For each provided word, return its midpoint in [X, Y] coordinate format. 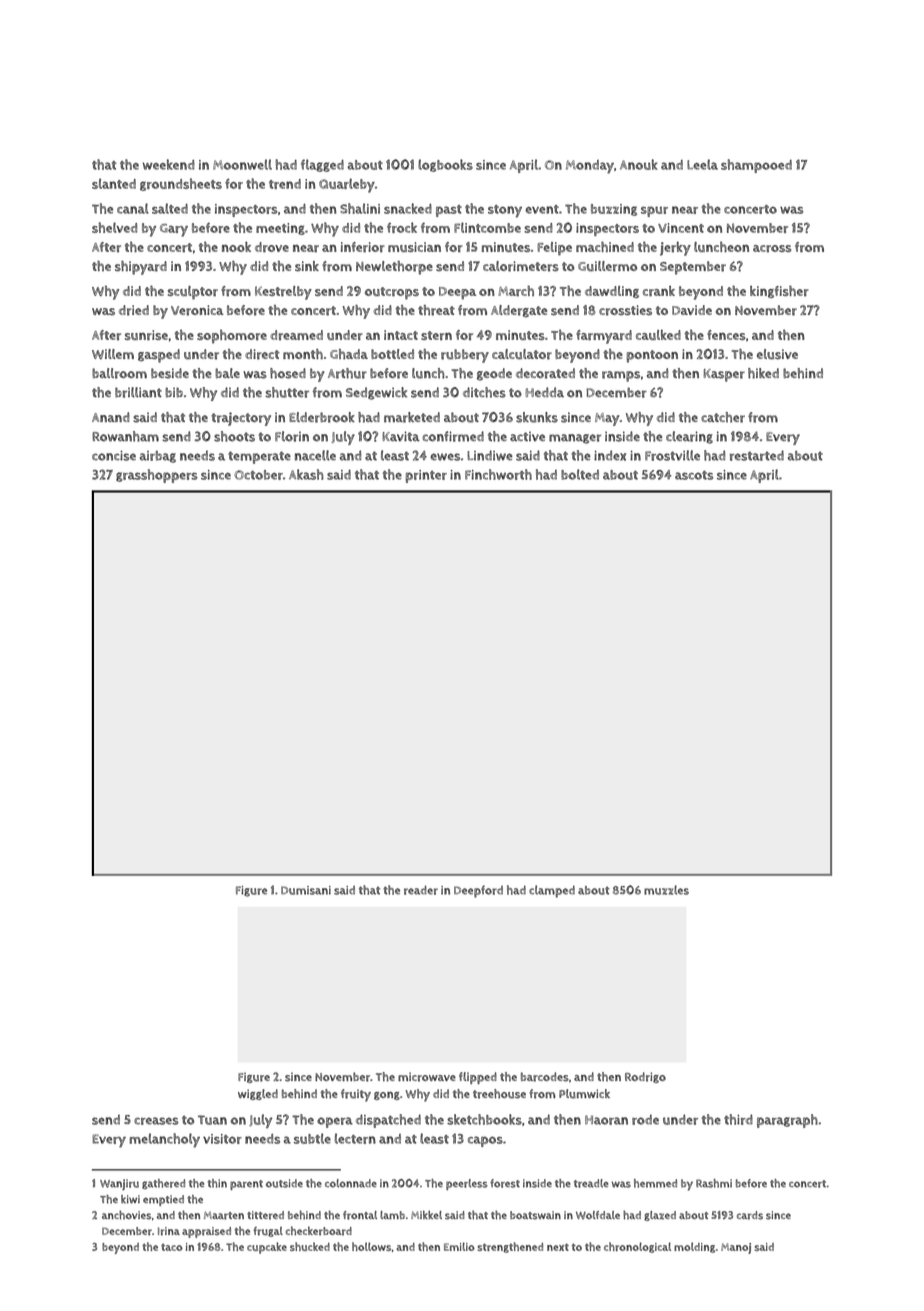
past [449, 211]
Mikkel [426, 1215]
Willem [113, 354]
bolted [580, 474]
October [258, 475]
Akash [306, 474]
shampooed [756, 166]
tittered [265, 1215]
